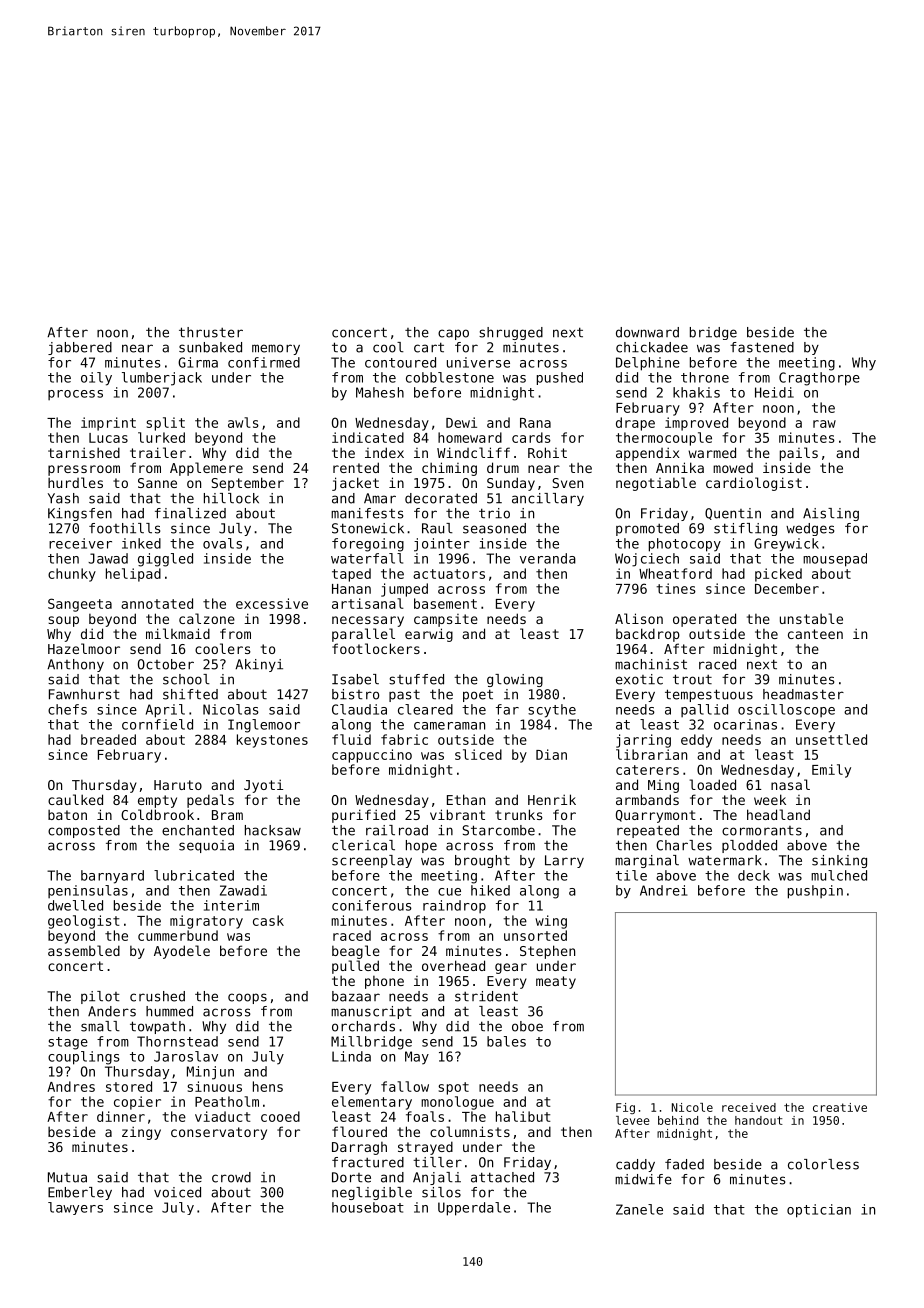 The width and height of the screenshot is (924, 1308). Describe the element at coordinates (211, 332) in the screenshot. I see `thruster` at that location.
